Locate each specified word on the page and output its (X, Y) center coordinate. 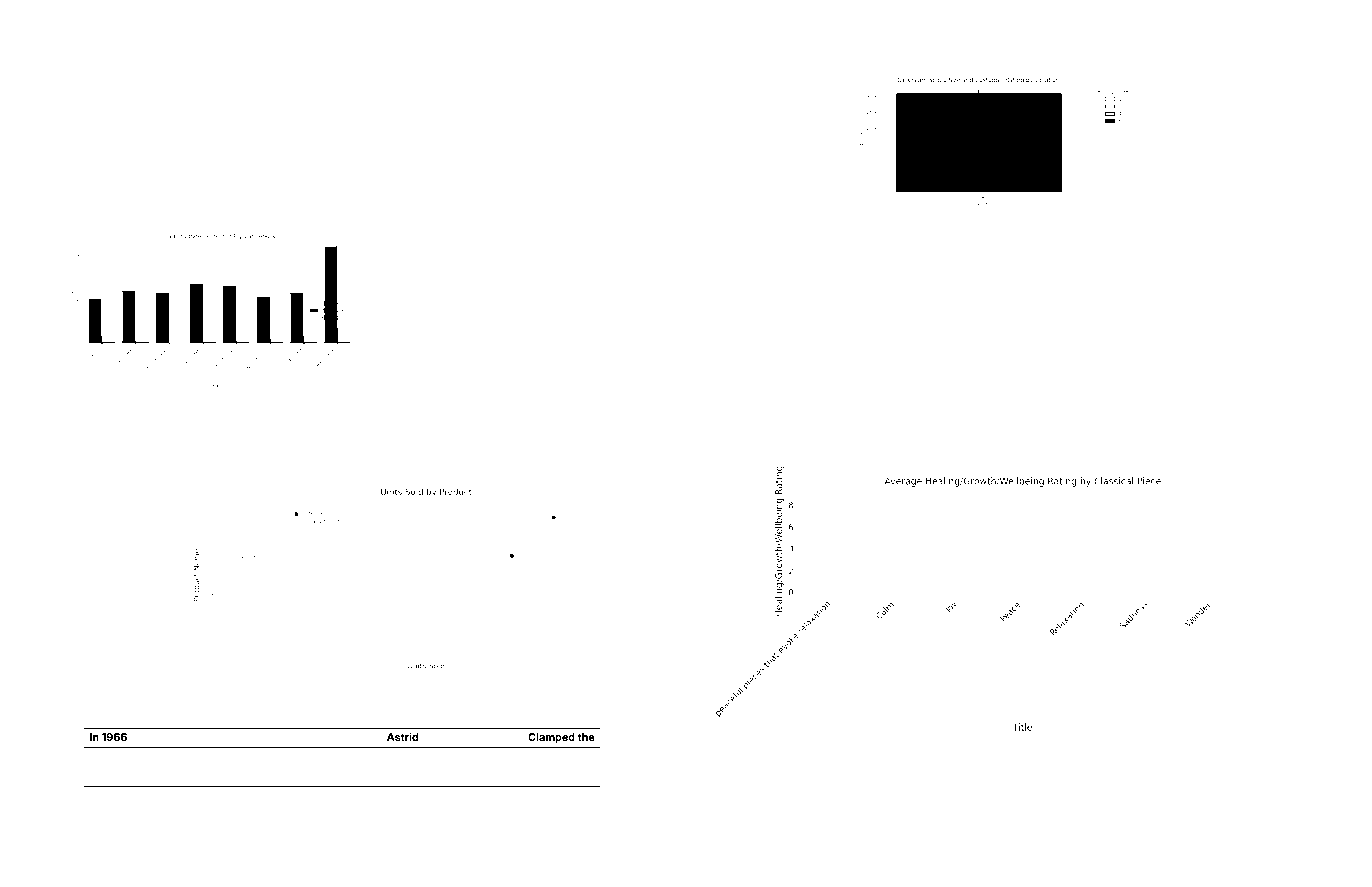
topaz (658, 458)
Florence (121, 813)
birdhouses (359, 686)
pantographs (1113, 457)
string (180, 458)
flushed (1014, 456)
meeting (772, 829)
